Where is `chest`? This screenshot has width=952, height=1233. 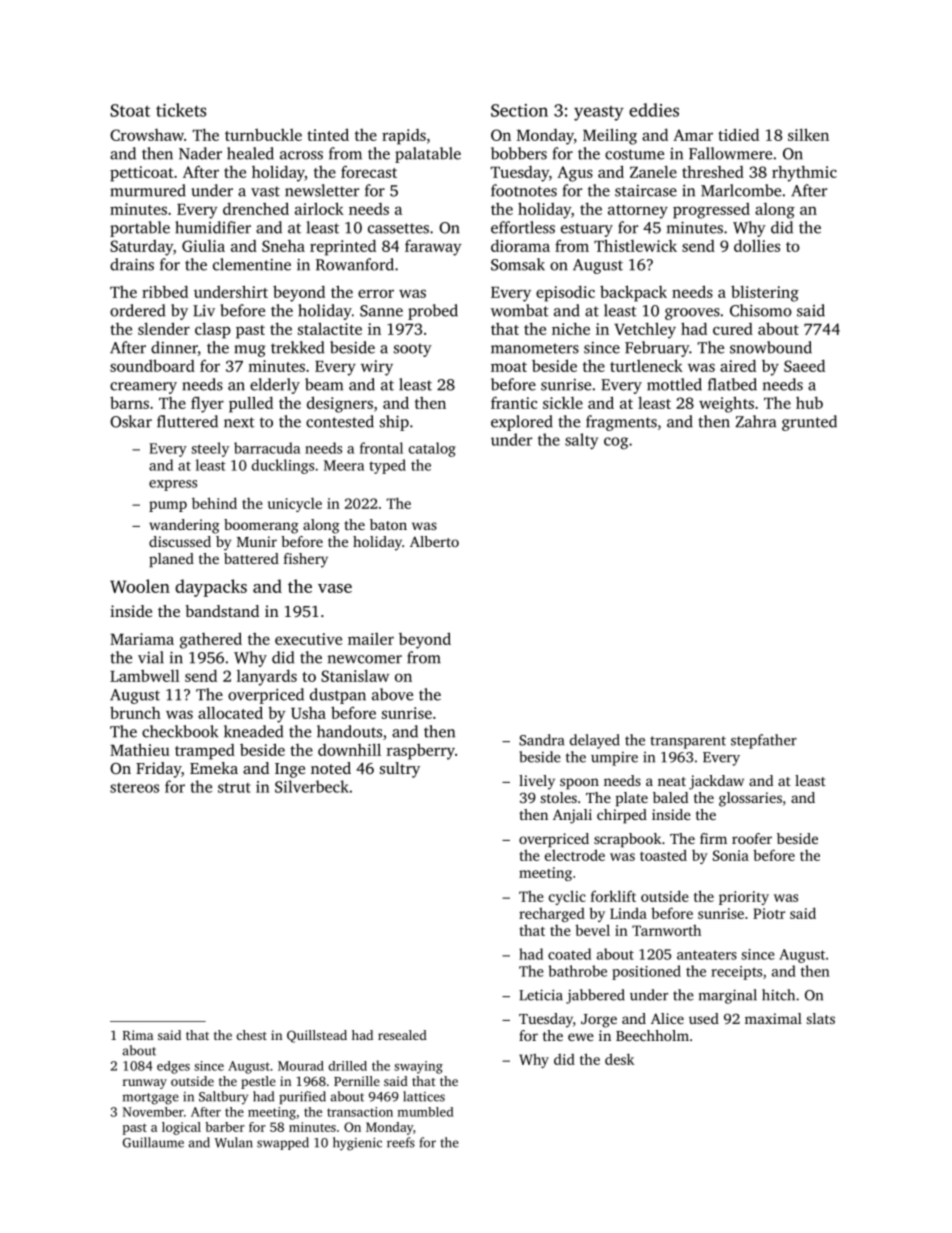
chest is located at coordinates (252, 1035).
